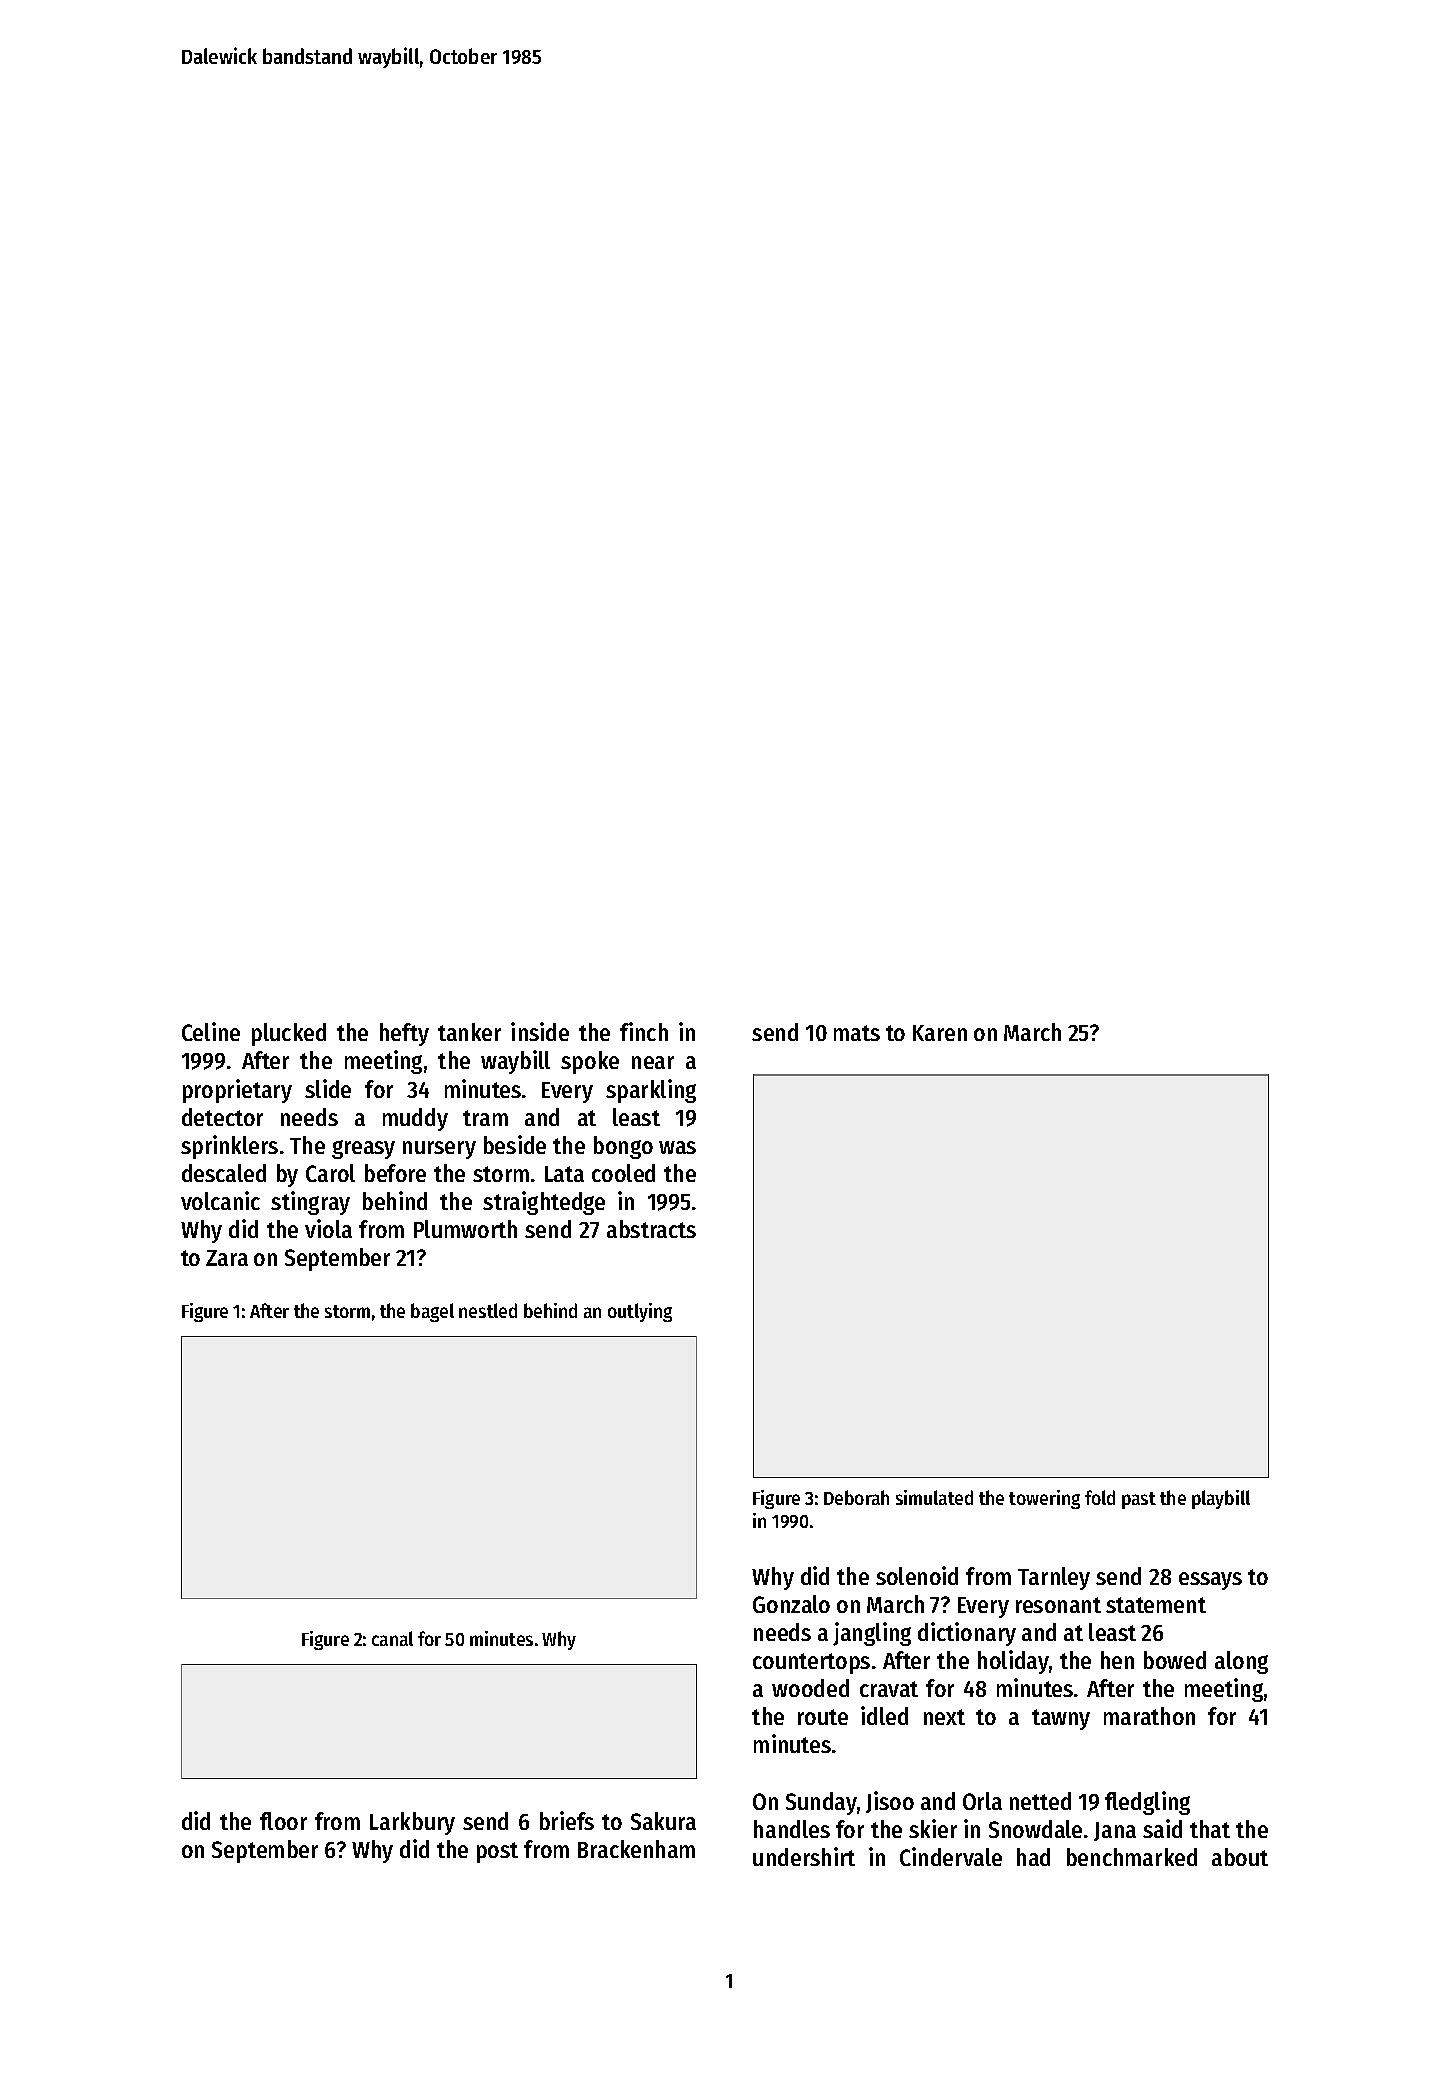 This document has height=2100, width=1450. Describe the element at coordinates (823, 1717) in the document. I see `route` at that location.
